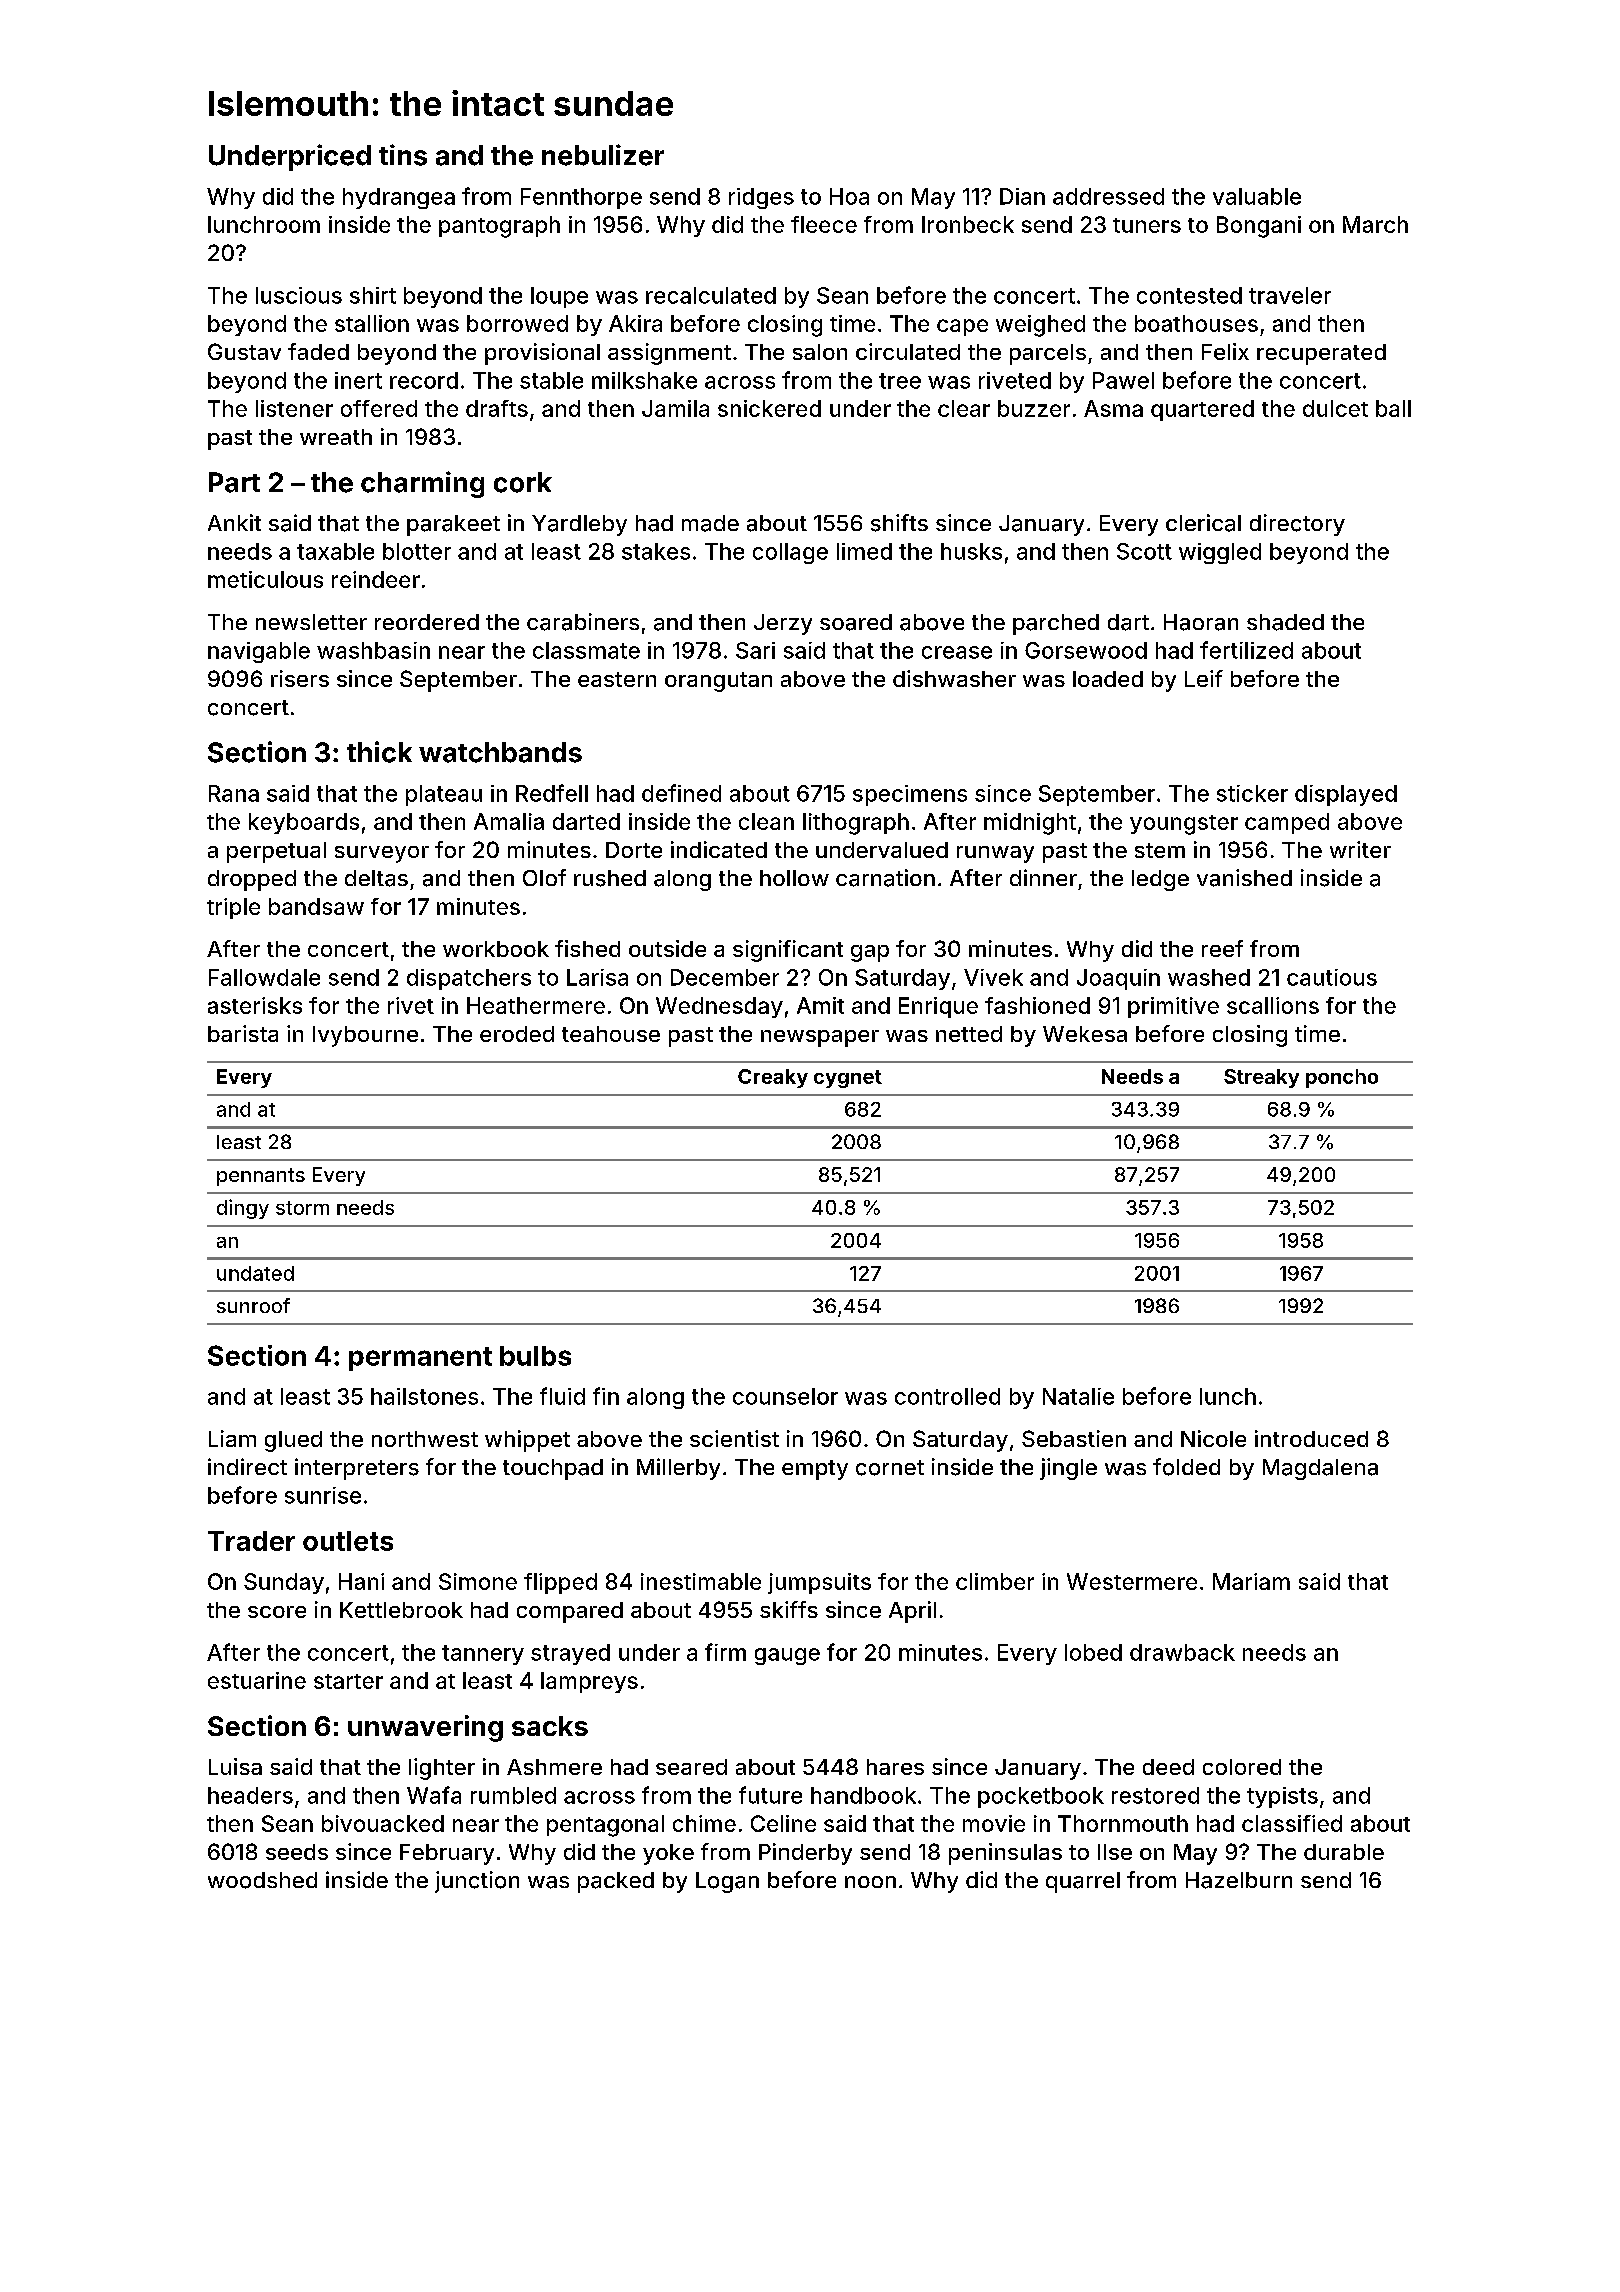 The image size is (1620, 2292). I want to click on valuable, so click(1257, 196).
